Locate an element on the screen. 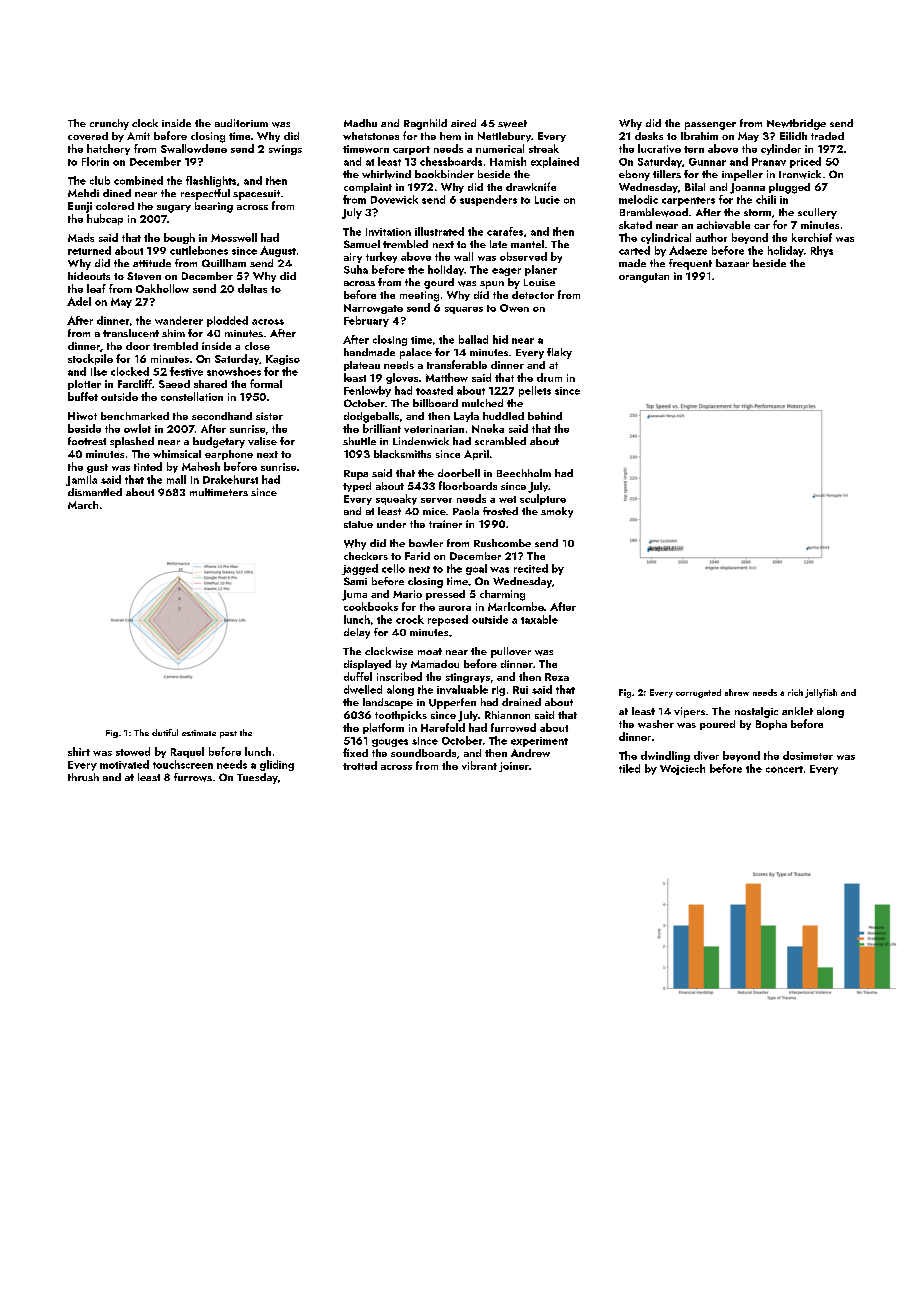 The width and height of the screenshot is (924, 1308). smoky is located at coordinates (557, 512).
